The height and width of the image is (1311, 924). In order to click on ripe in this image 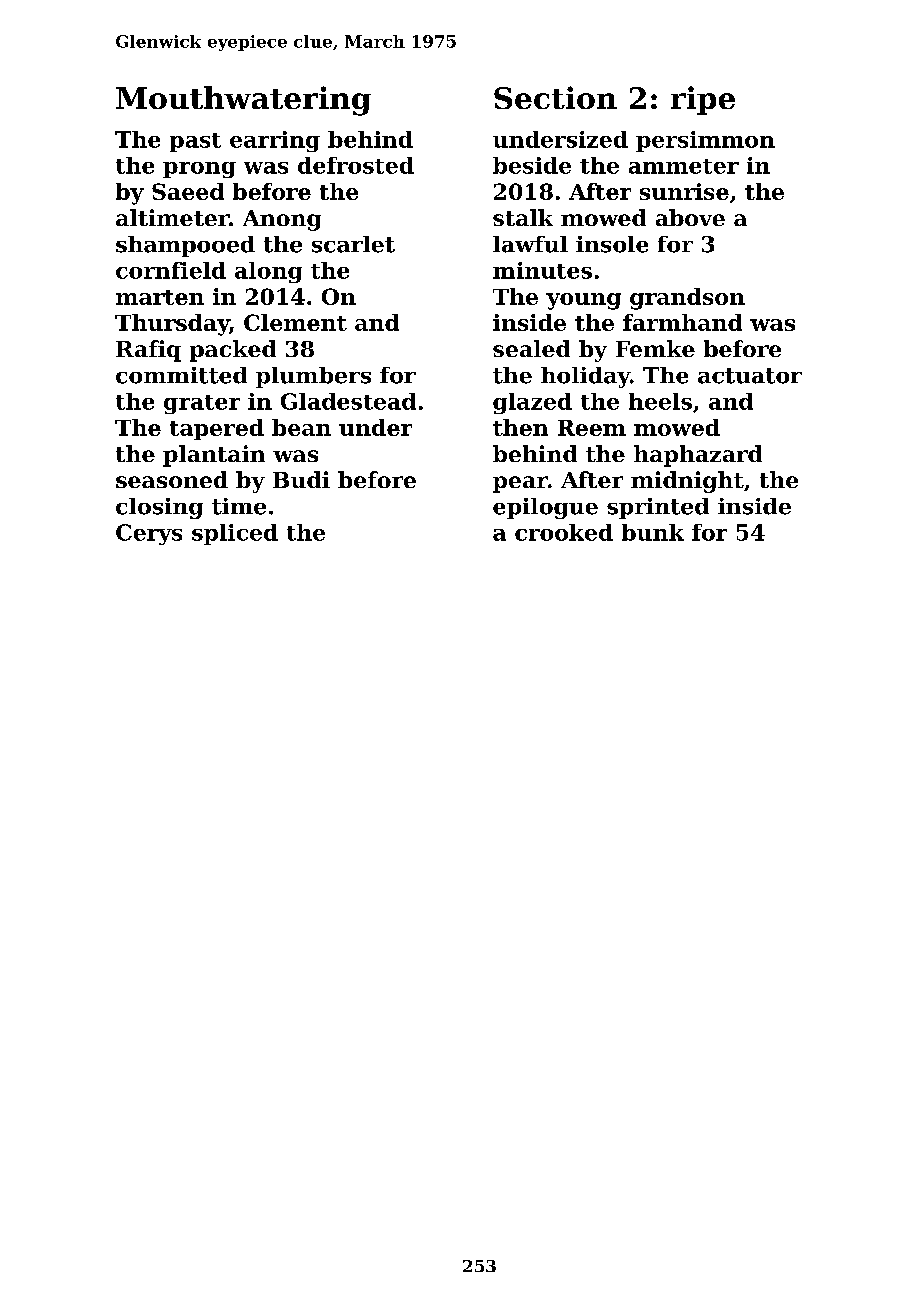, I will do `click(703, 100)`.
